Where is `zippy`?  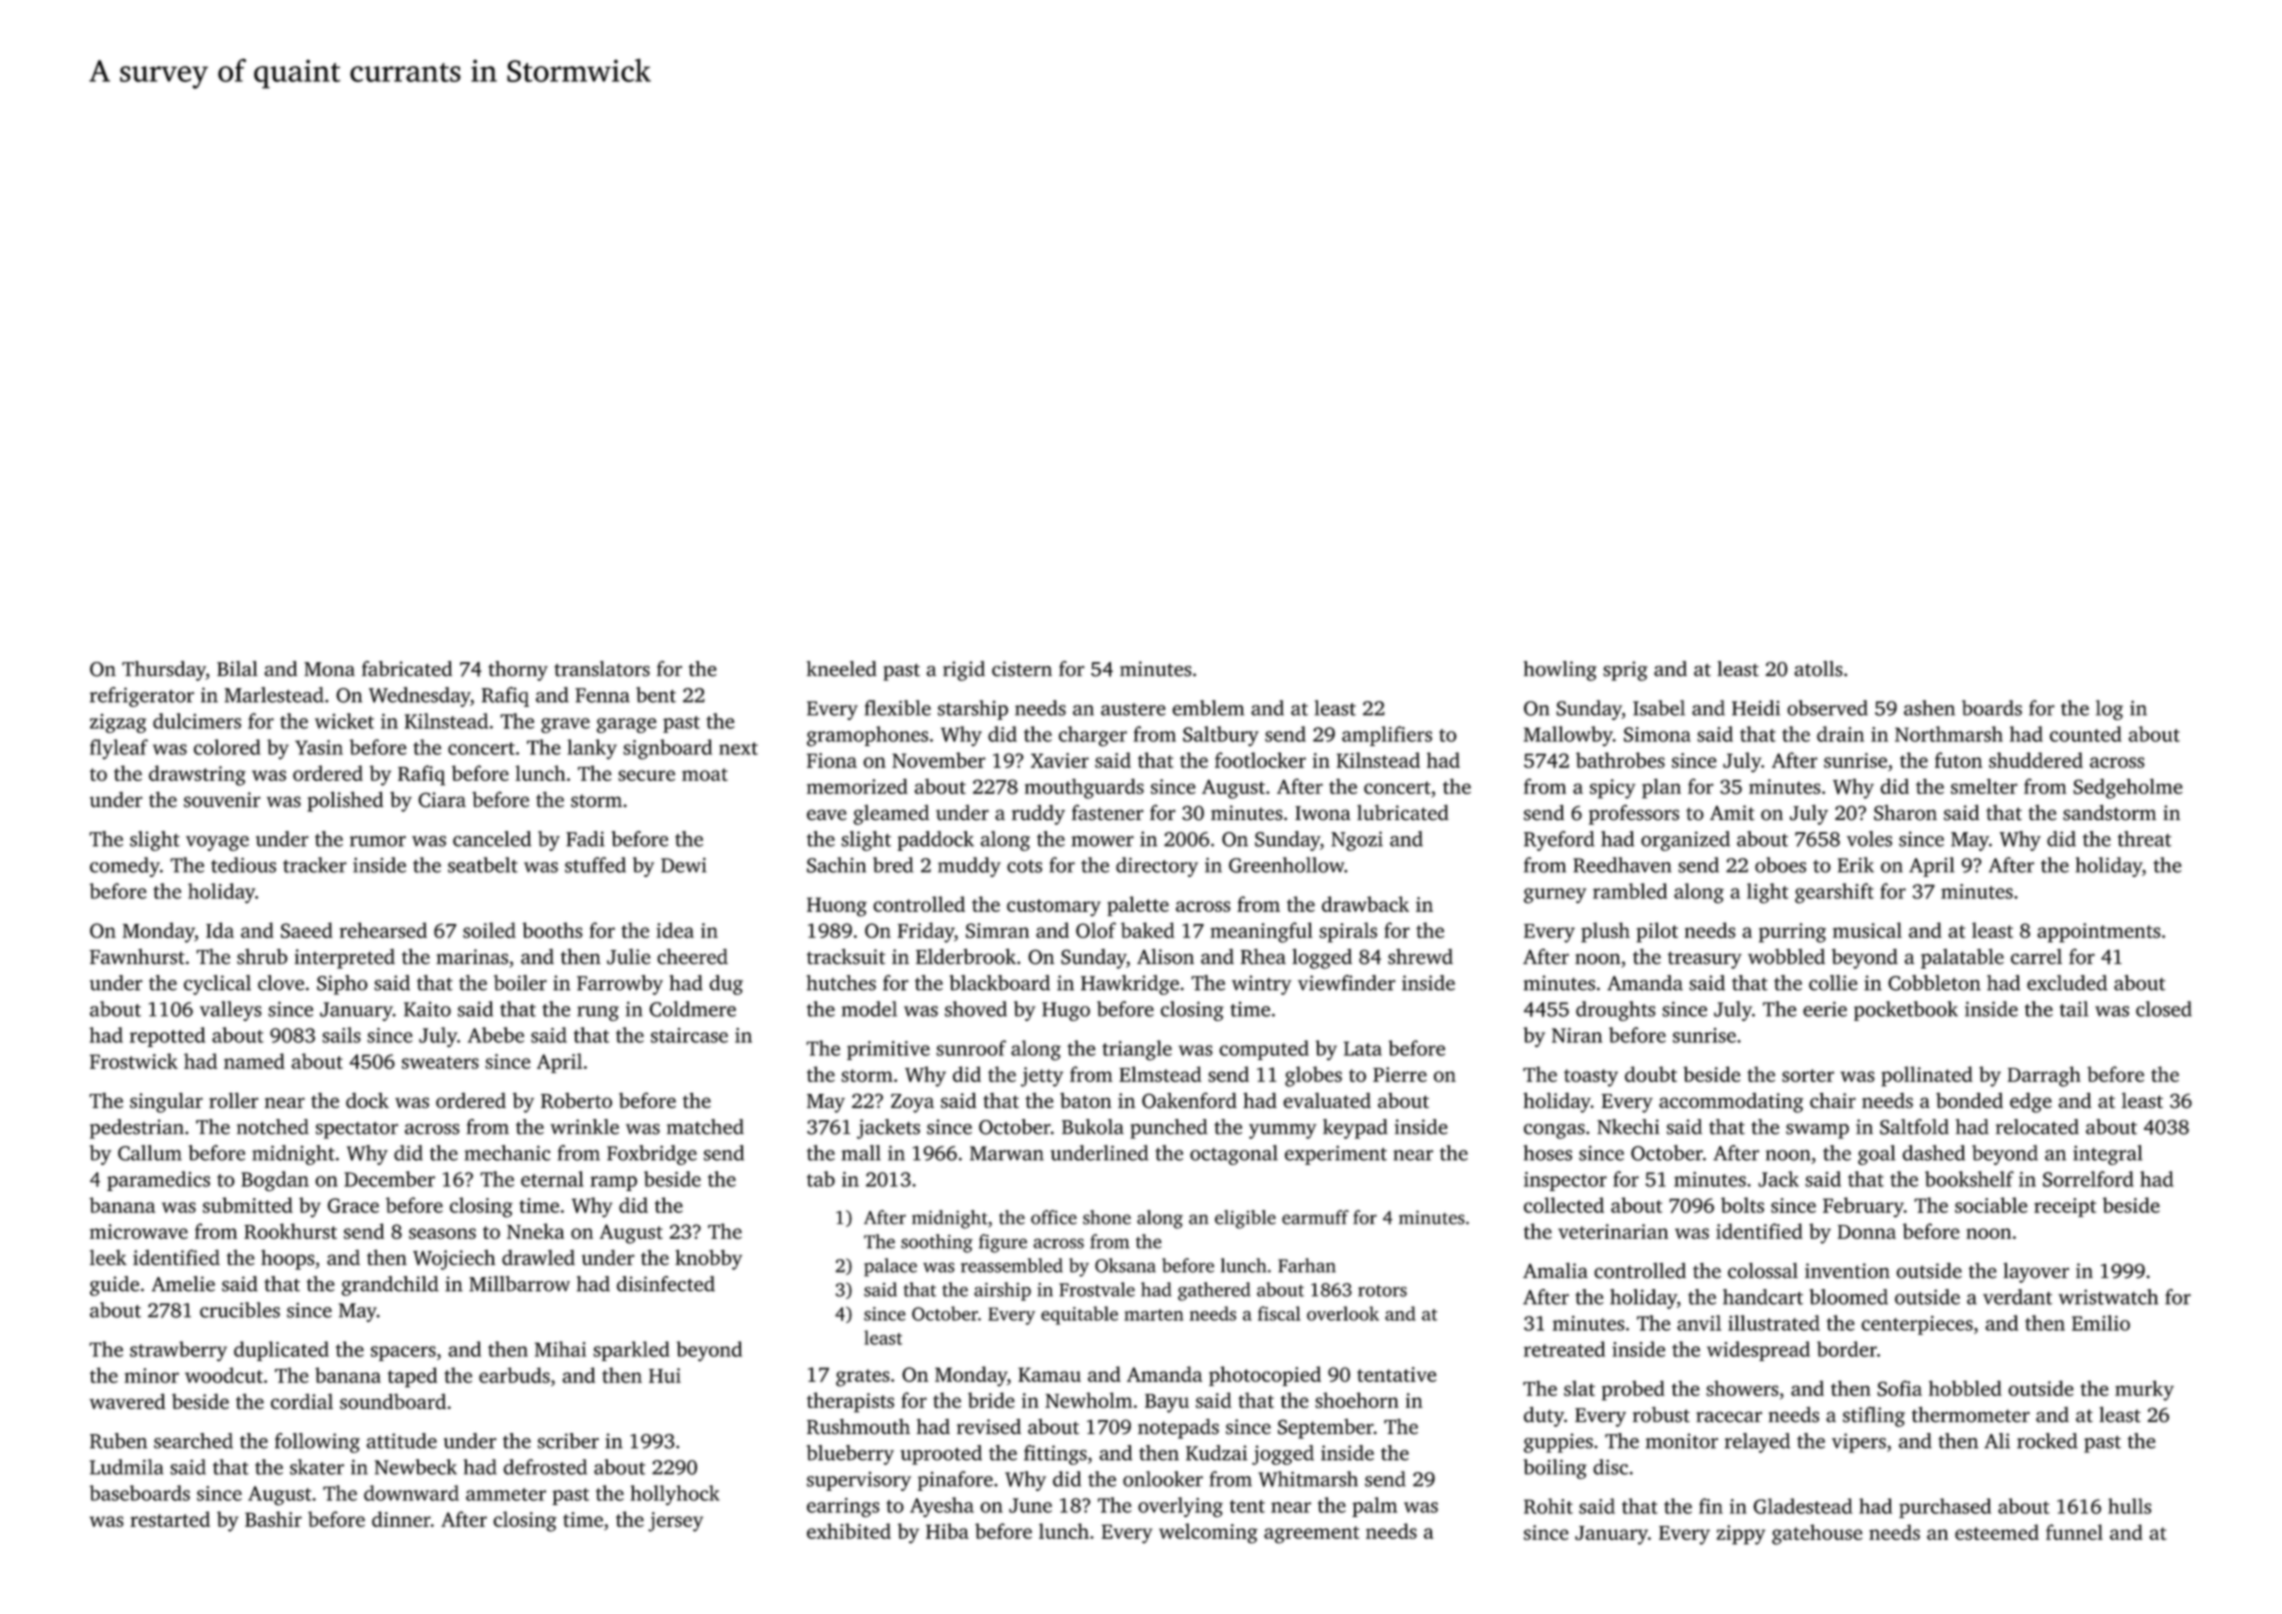
zippy is located at coordinates (1741, 1535).
